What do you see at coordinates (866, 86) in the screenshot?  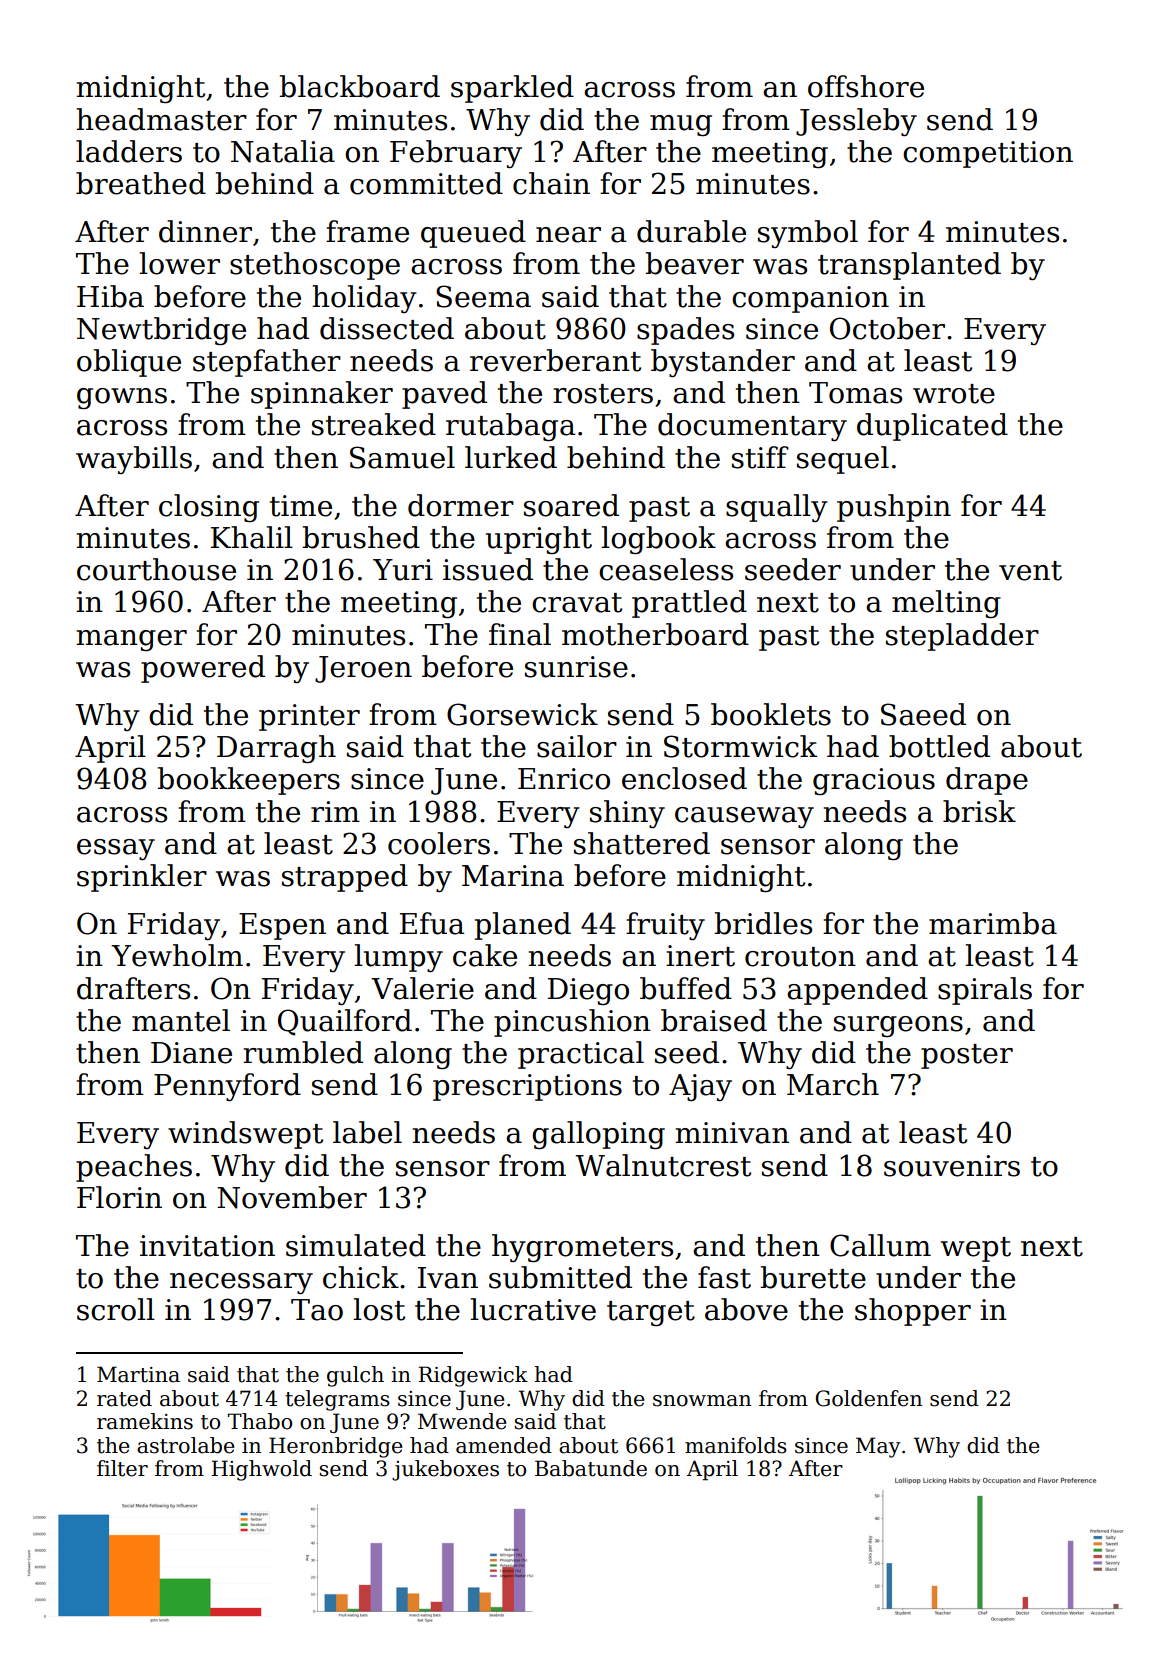 I see `offshore` at bounding box center [866, 86].
